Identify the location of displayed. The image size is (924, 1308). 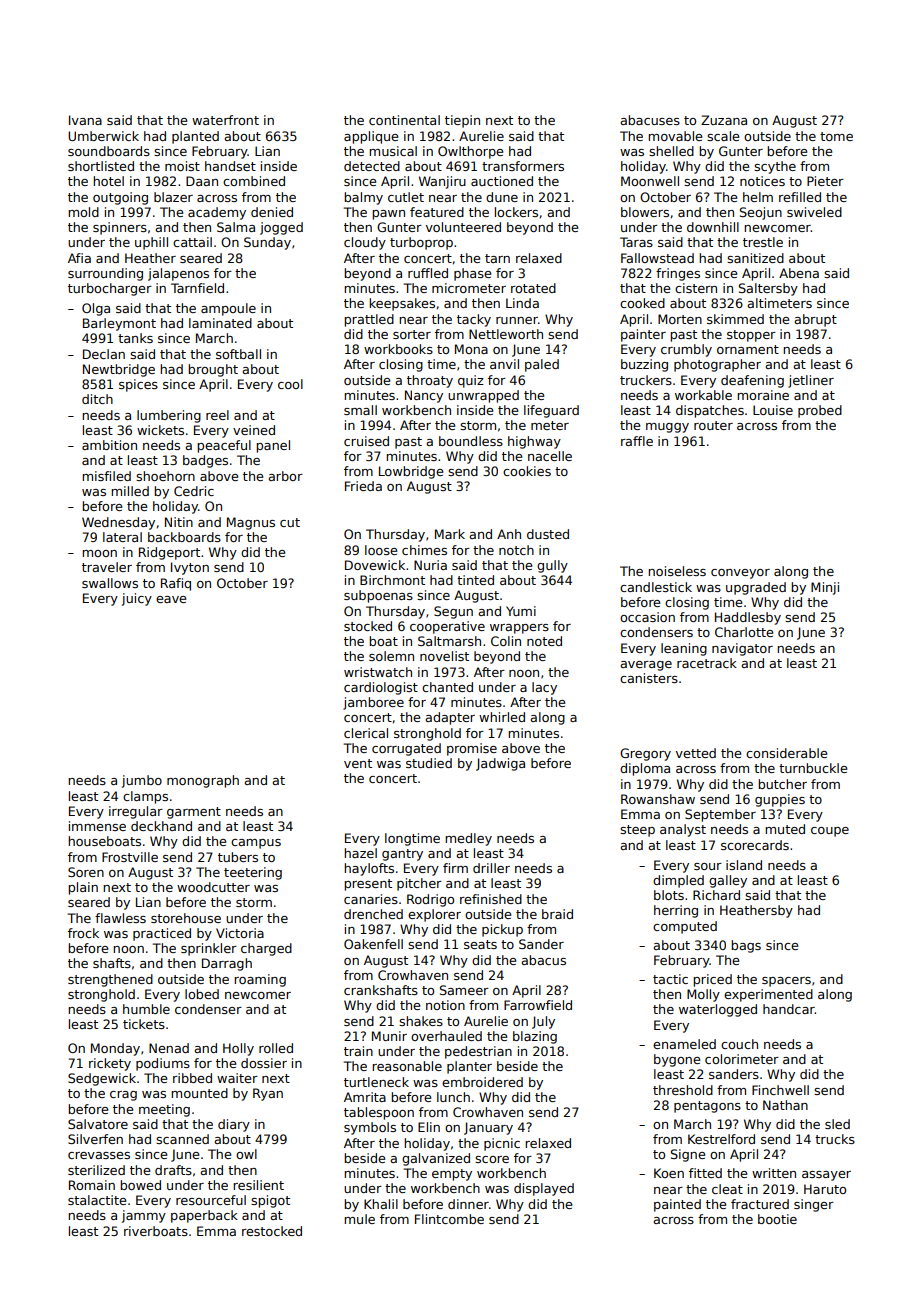
(544, 1189).
